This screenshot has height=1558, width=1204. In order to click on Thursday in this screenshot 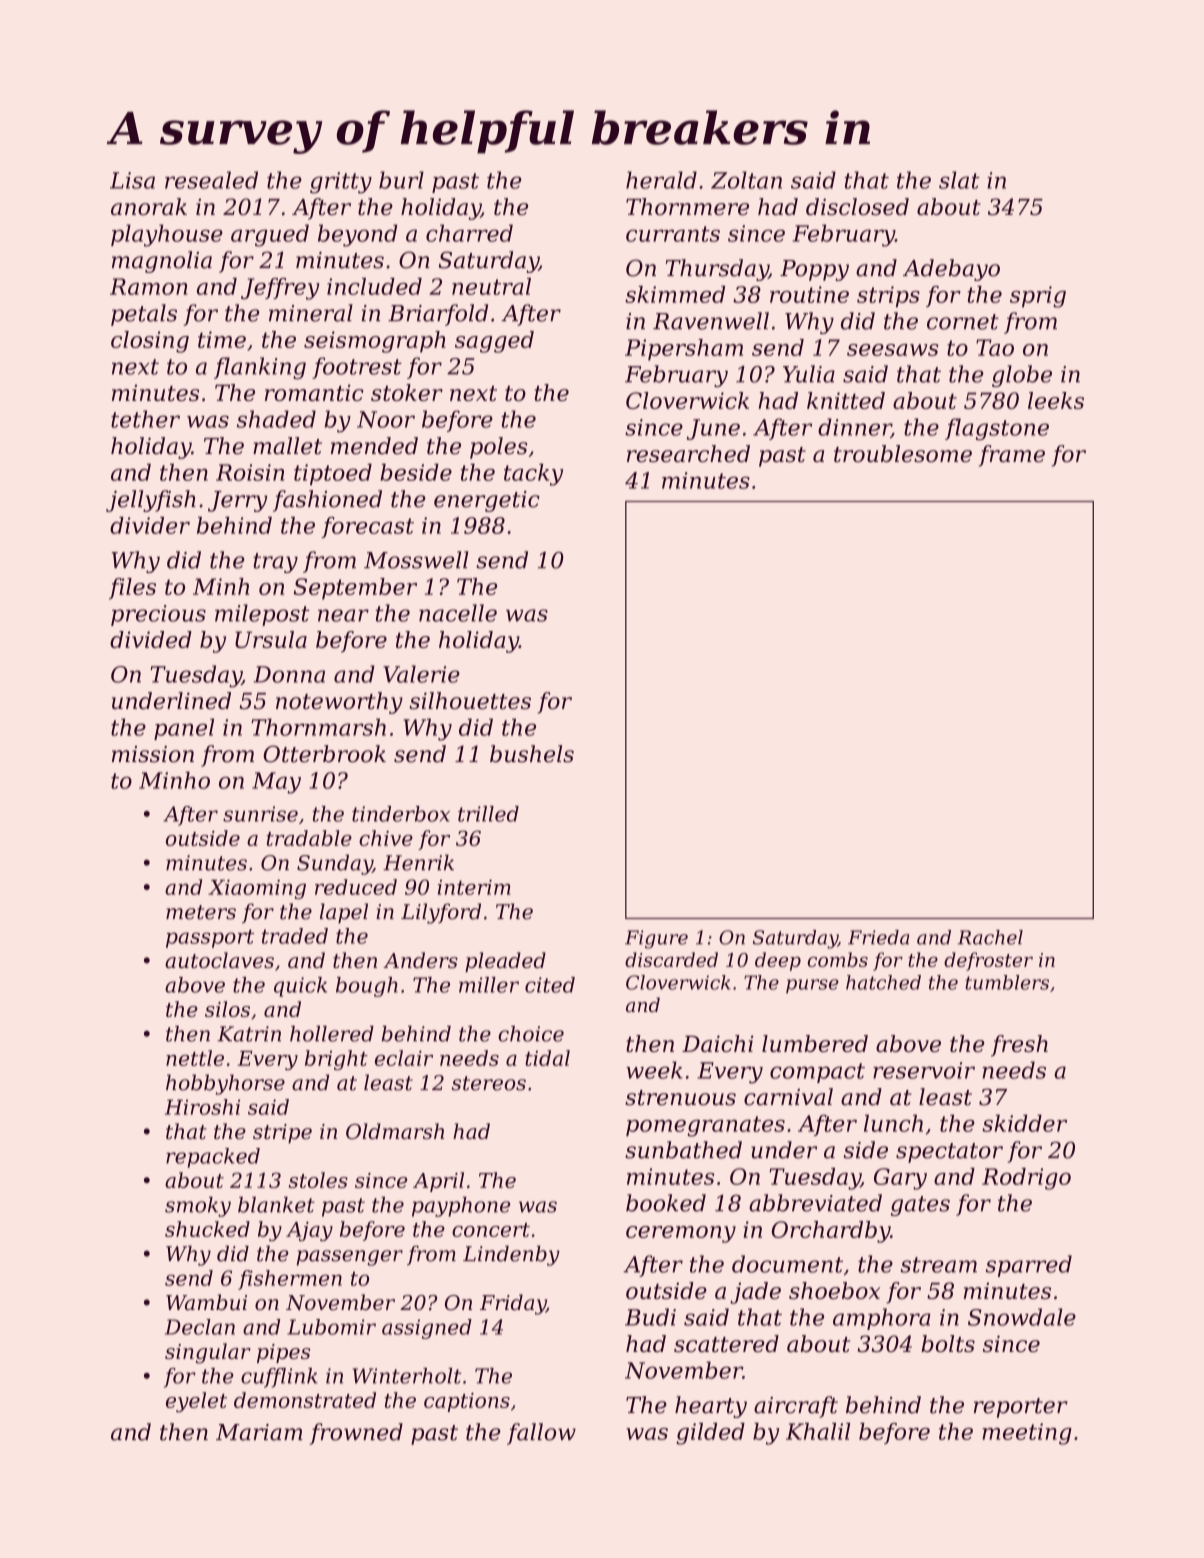, I will do `click(717, 270)`.
